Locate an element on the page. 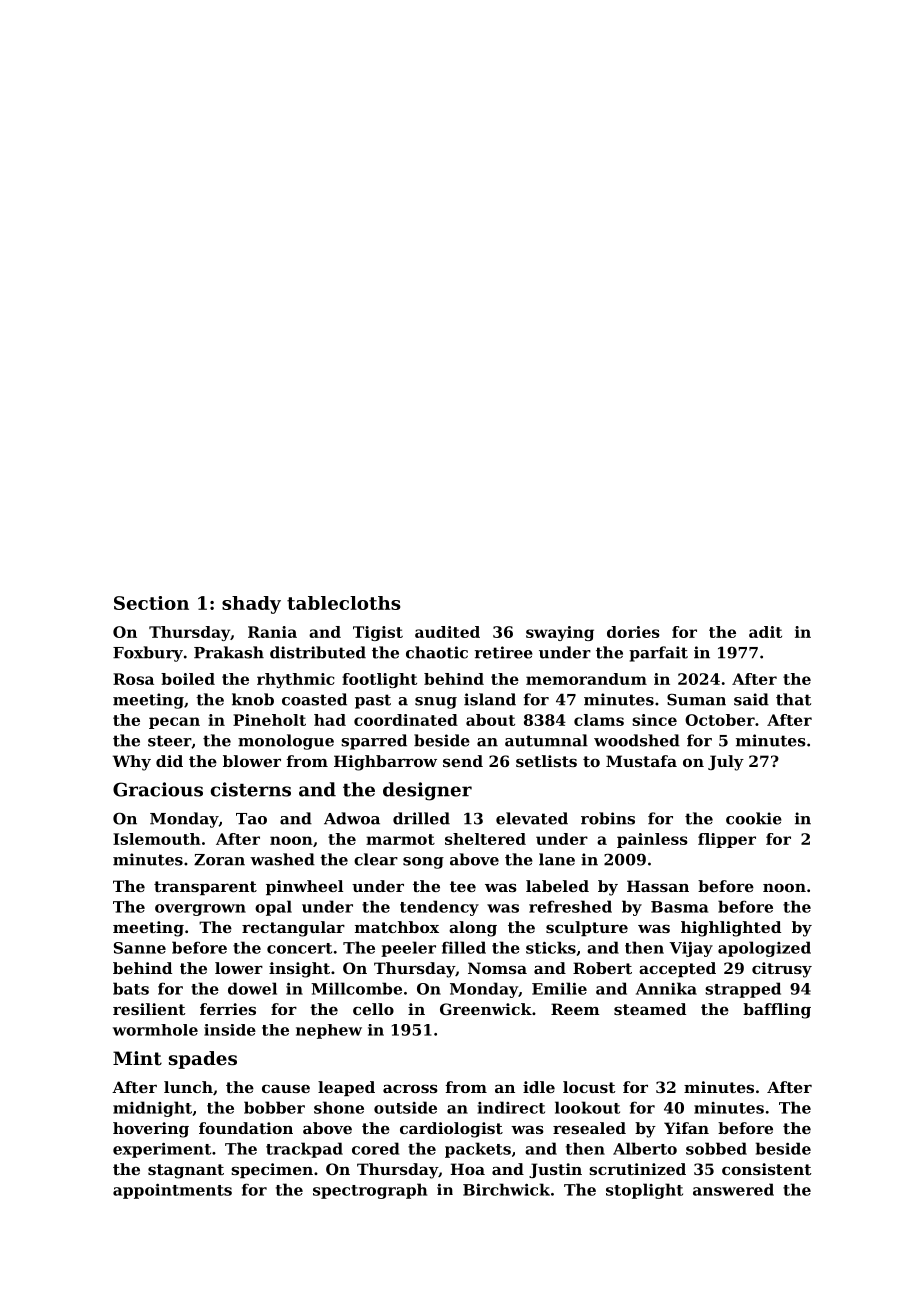 Image resolution: width=924 pixels, height=1308 pixels. flipper is located at coordinates (727, 840).
